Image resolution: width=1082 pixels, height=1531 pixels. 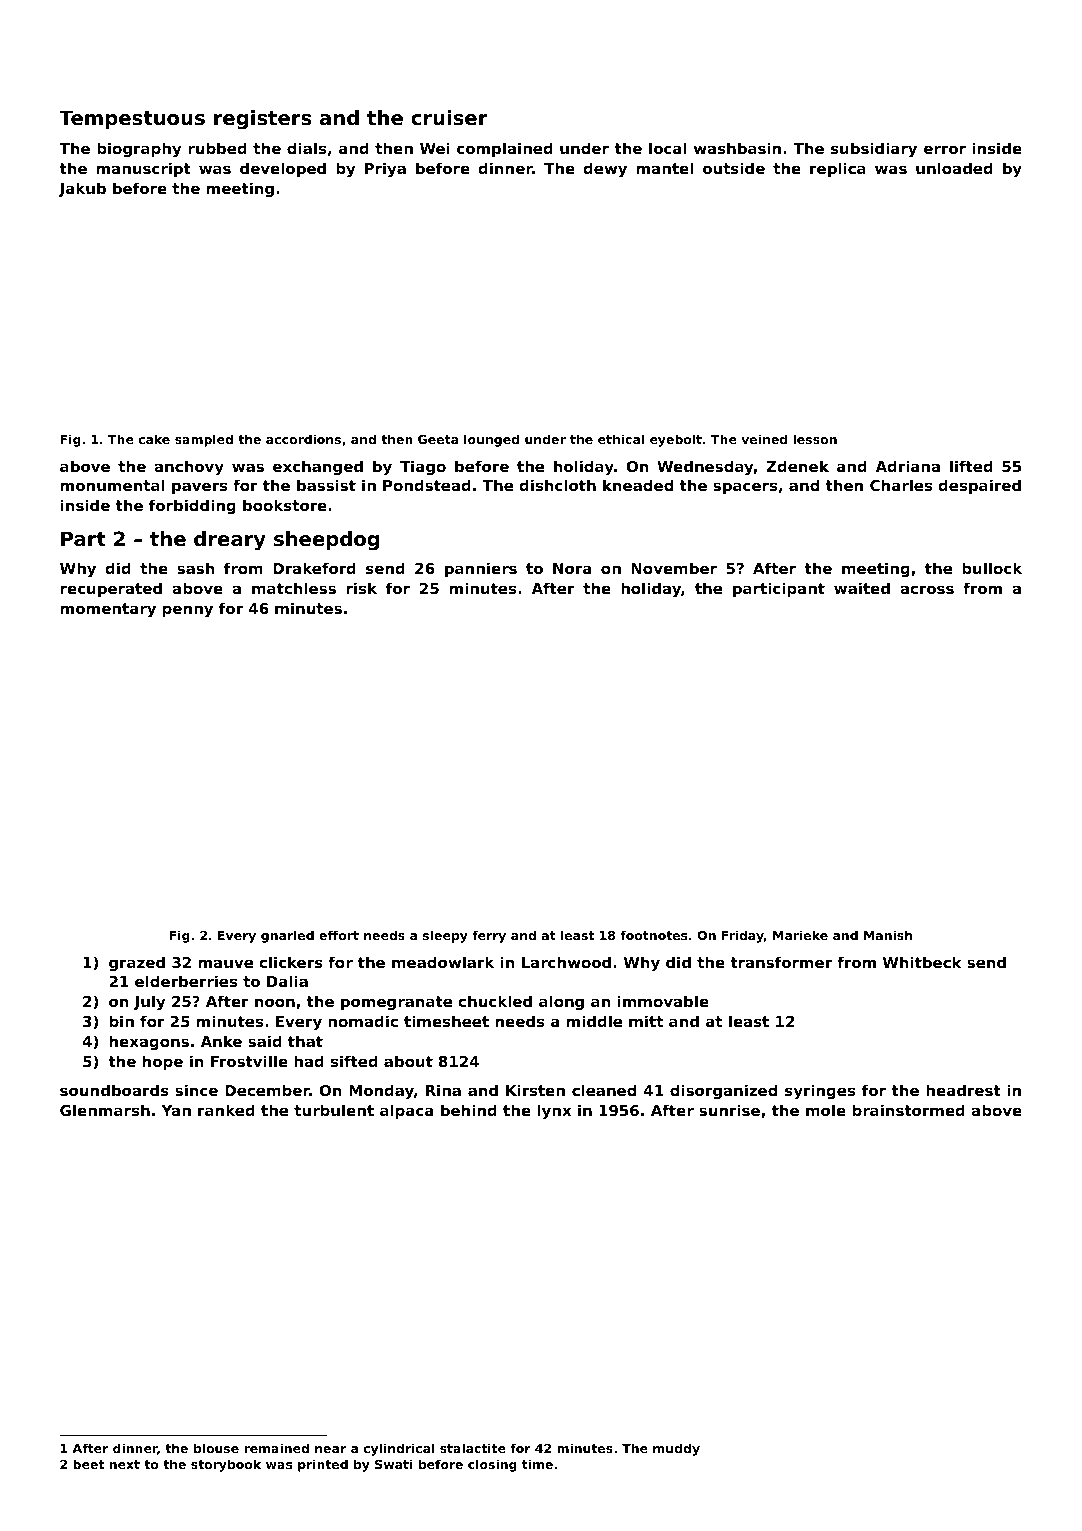 I want to click on waited, so click(x=862, y=588).
